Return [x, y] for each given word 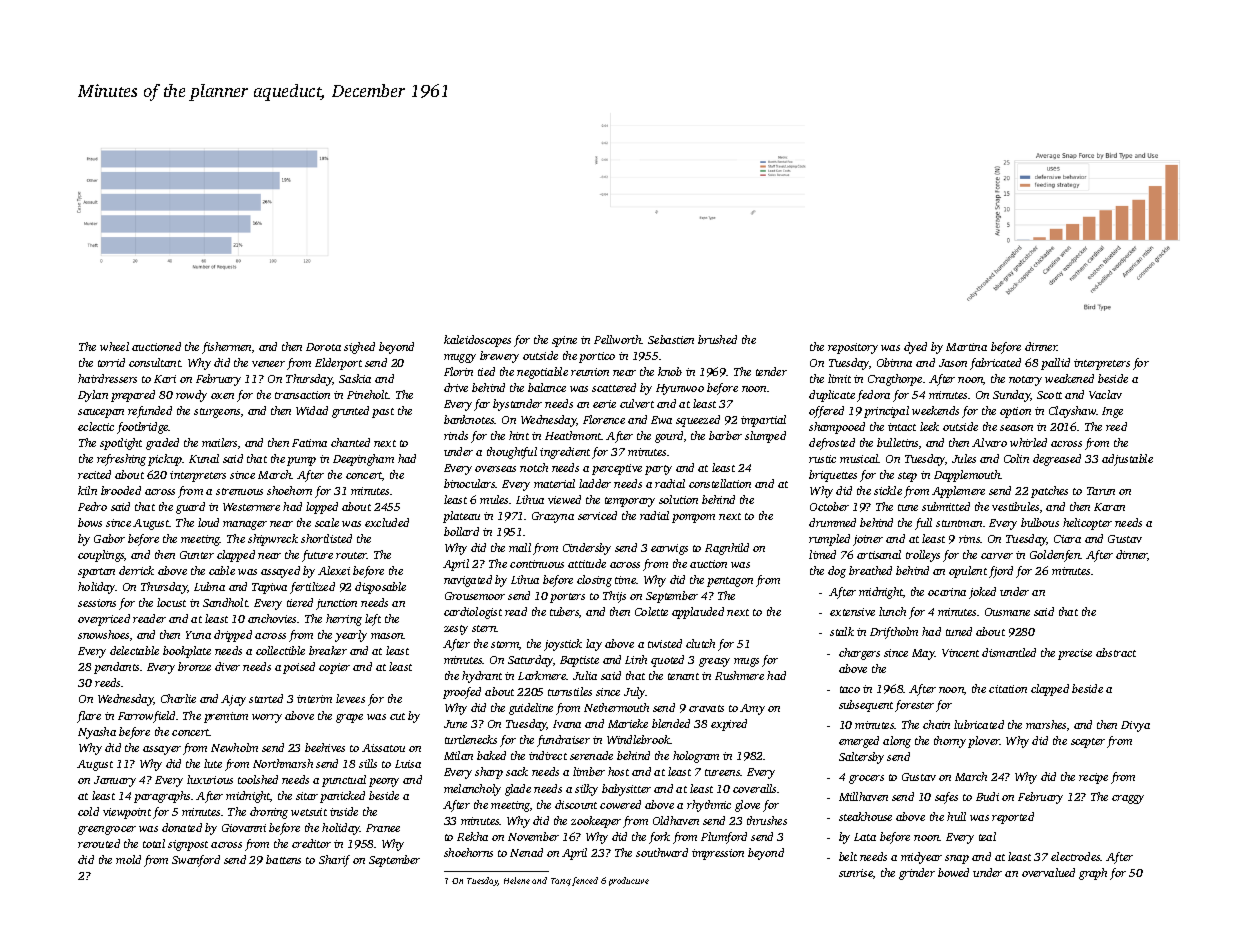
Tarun [1101, 491]
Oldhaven [676, 820]
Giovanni [244, 828]
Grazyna [553, 517]
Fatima [309, 443]
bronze [194, 666]
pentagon [730, 582]
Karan [1109, 507]
